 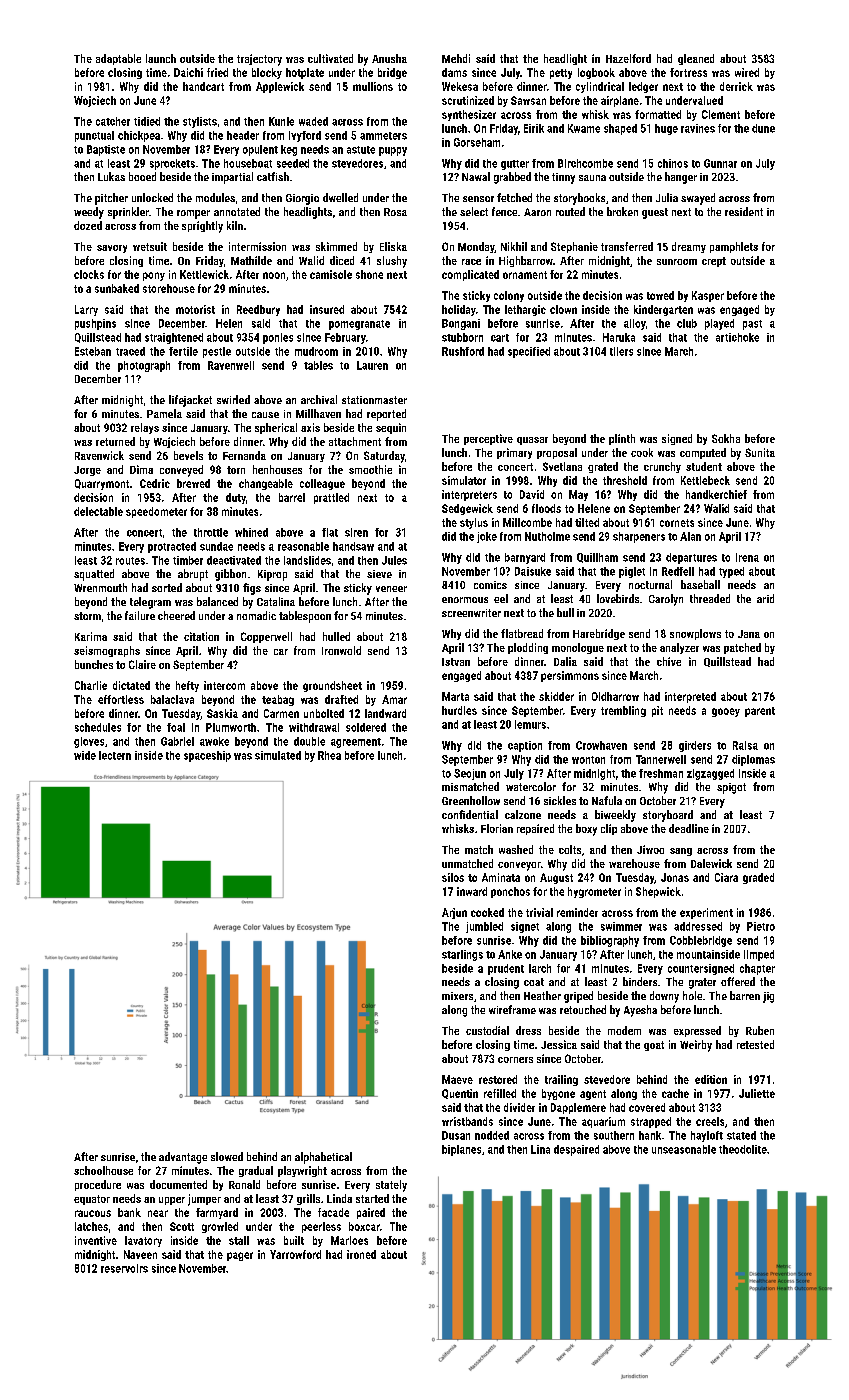 I want to click on reported, so click(x=386, y=415).
